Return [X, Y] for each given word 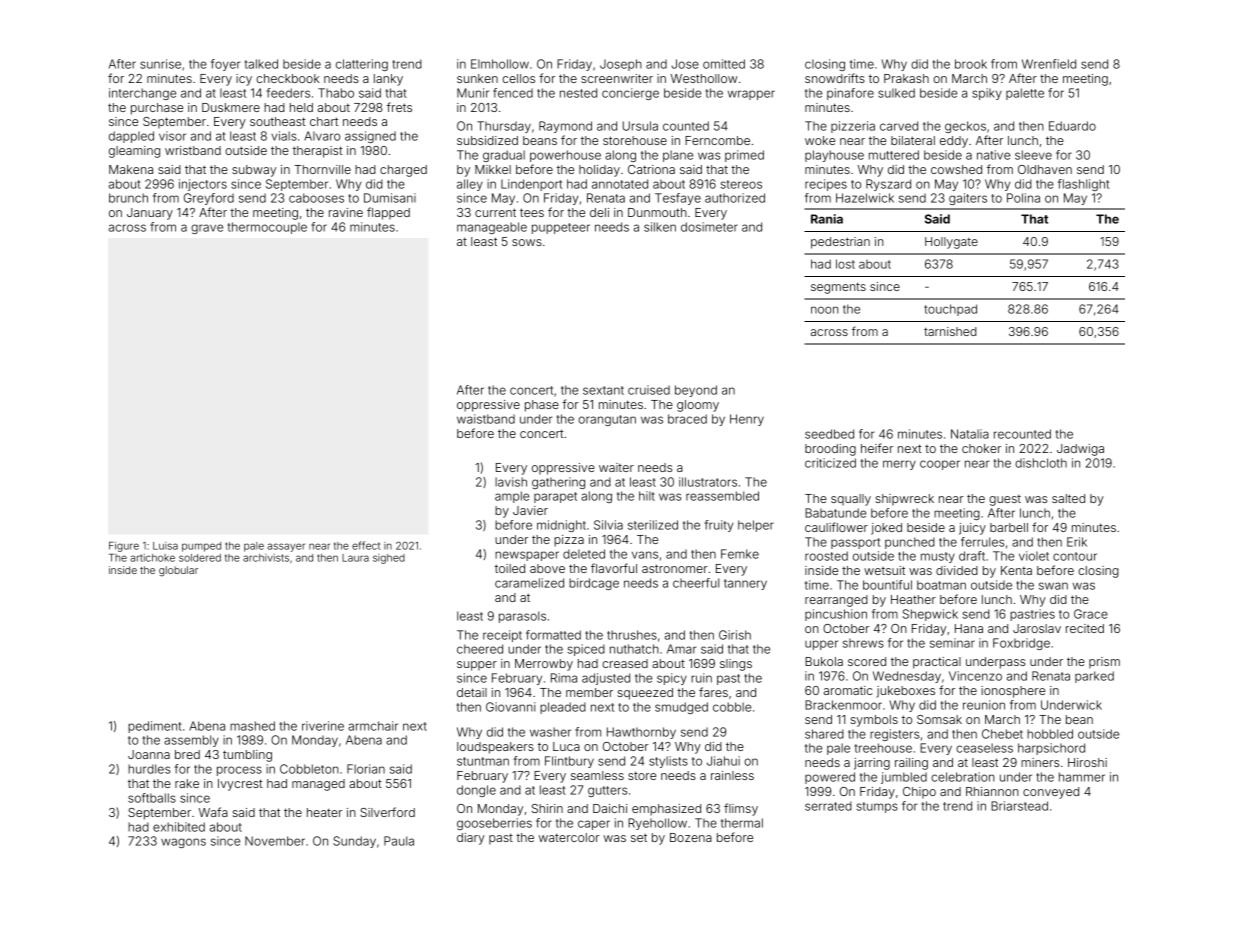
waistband [486, 419]
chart [324, 121]
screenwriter [617, 78]
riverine [323, 726]
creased [625, 663]
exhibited [179, 827]
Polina [1023, 198]
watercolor [569, 837]
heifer [877, 448]
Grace [1091, 614]
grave [207, 229]
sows [527, 242]
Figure [124, 547]
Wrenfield [1049, 64]
